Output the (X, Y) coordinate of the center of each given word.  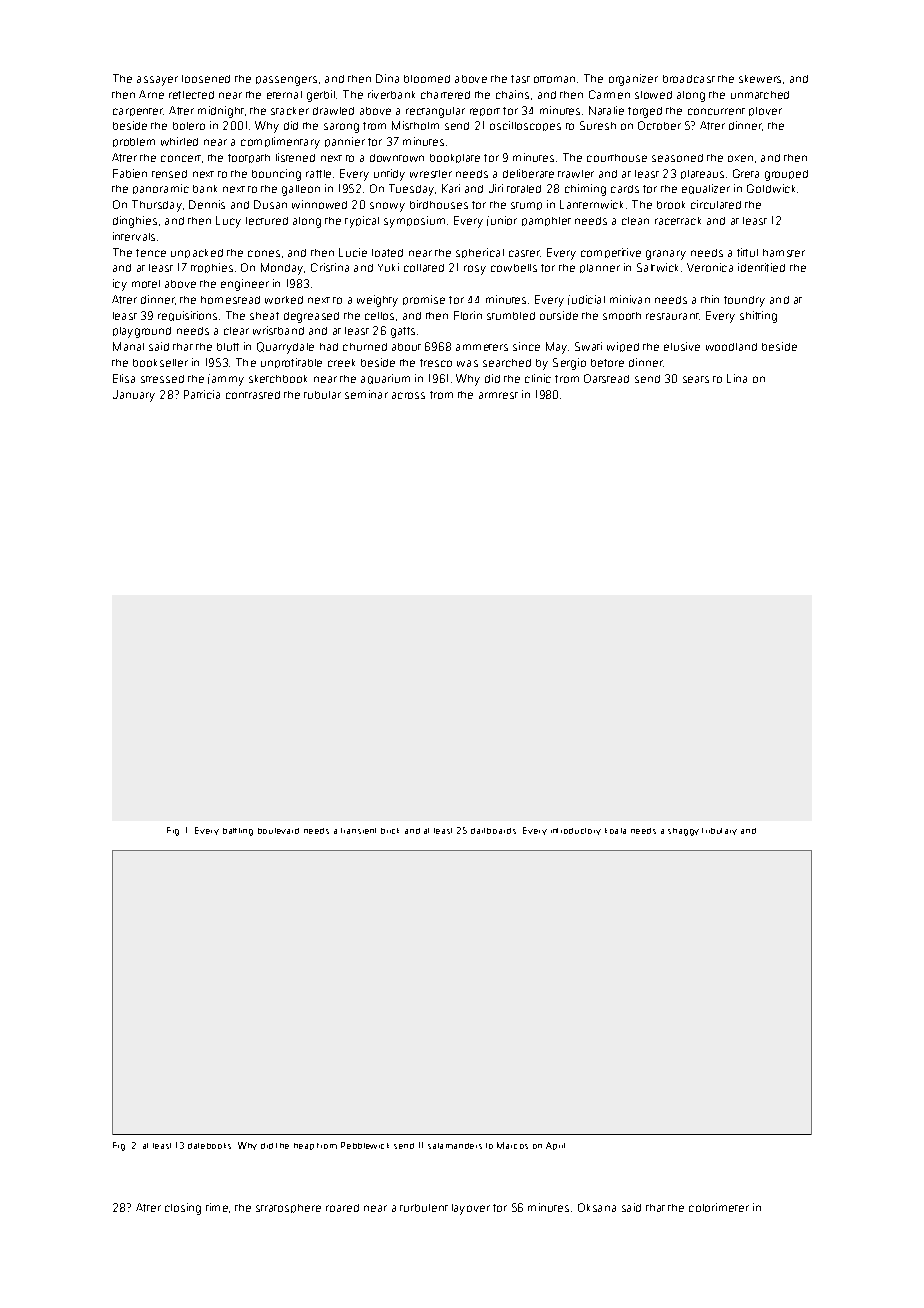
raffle (318, 174)
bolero (189, 126)
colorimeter (719, 1207)
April (555, 1146)
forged (645, 112)
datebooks (209, 1146)
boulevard (278, 831)
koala (615, 831)
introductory (576, 831)
